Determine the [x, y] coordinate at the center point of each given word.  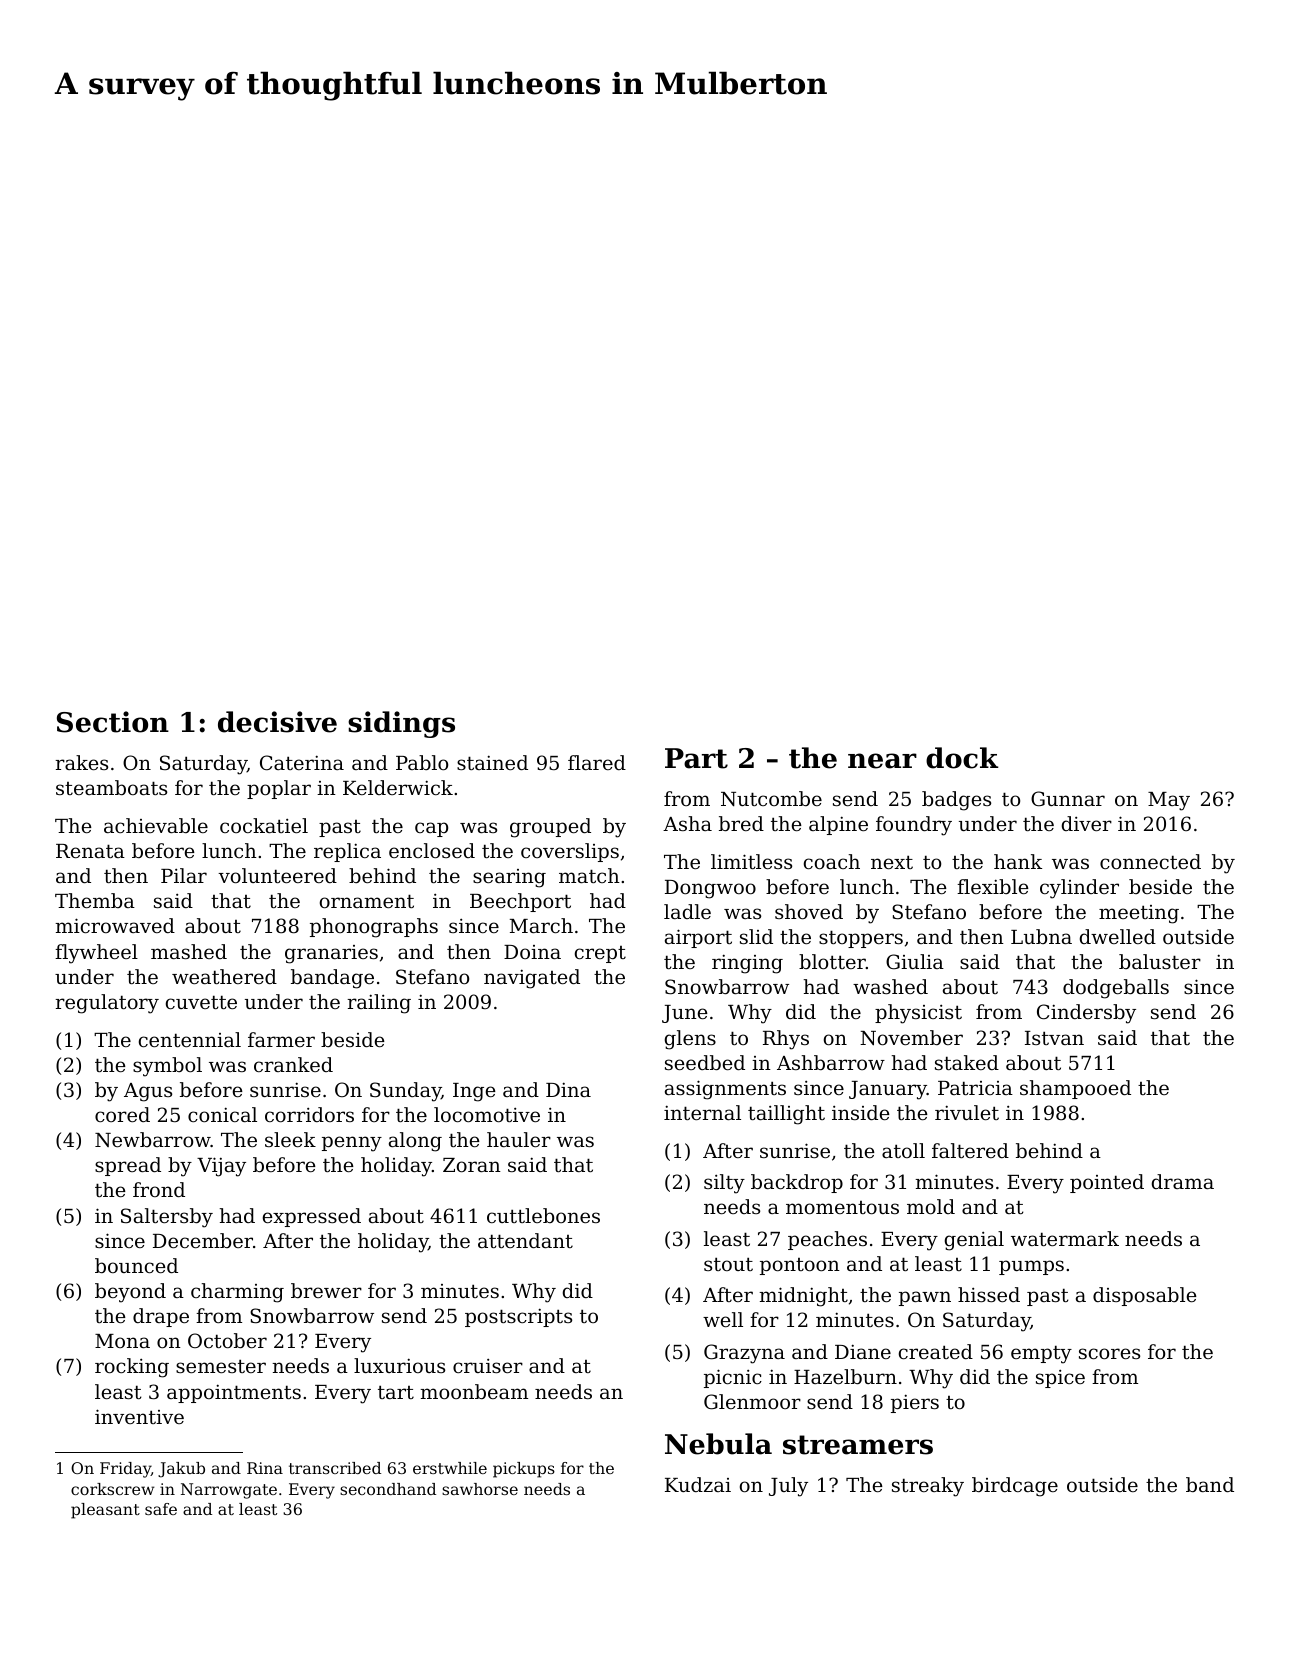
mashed [189, 951]
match [589, 875]
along [415, 1142]
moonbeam [474, 1391]
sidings [401, 724]
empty [1041, 1354]
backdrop [797, 1183]
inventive [139, 1416]
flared [597, 762]
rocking [132, 1368]
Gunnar [1068, 798]
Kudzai [698, 1484]
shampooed [1075, 1089]
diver [1087, 823]
